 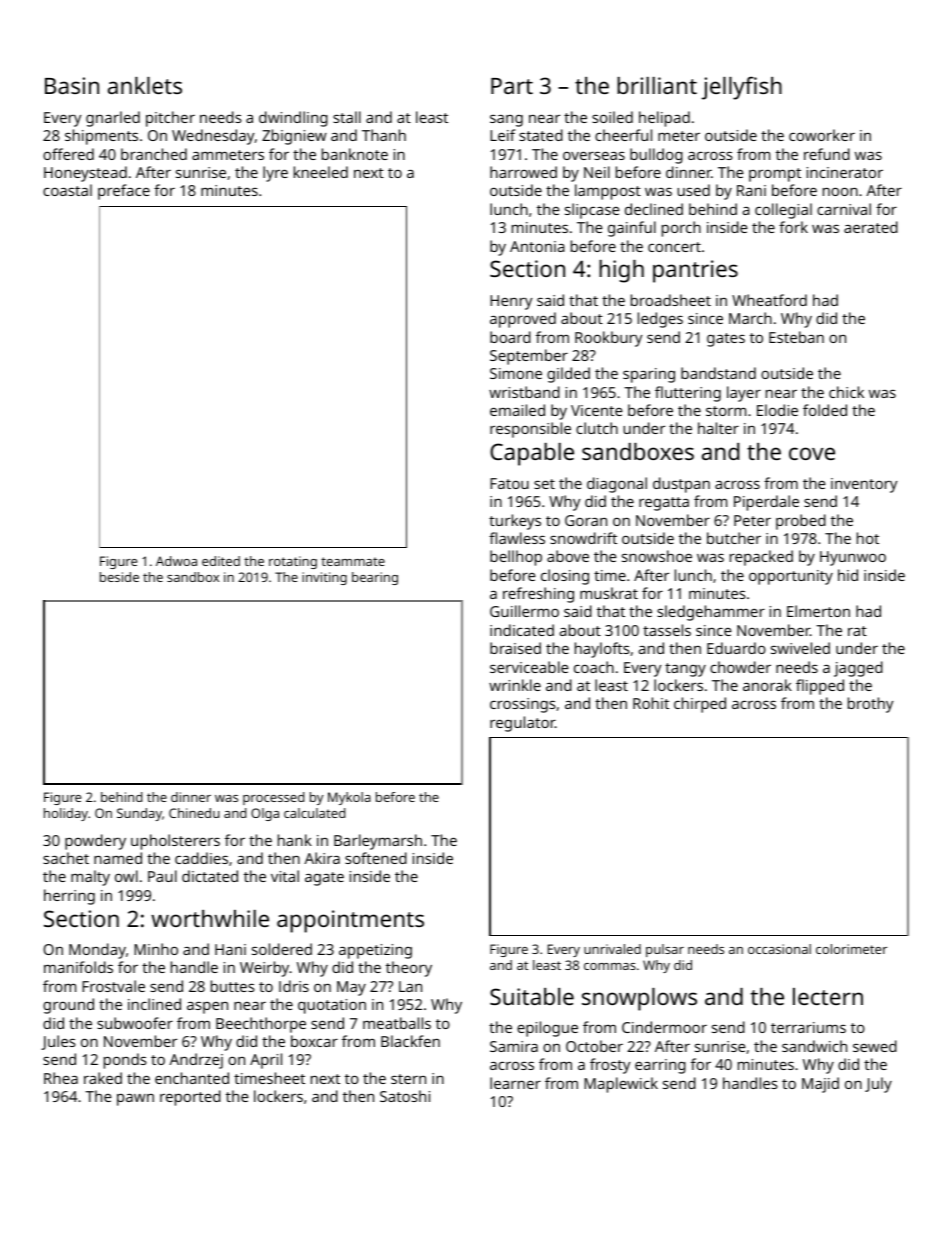 What do you see at coordinates (688, 394) in the screenshot?
I see `fluttering` at bounding box center [688, 394].
